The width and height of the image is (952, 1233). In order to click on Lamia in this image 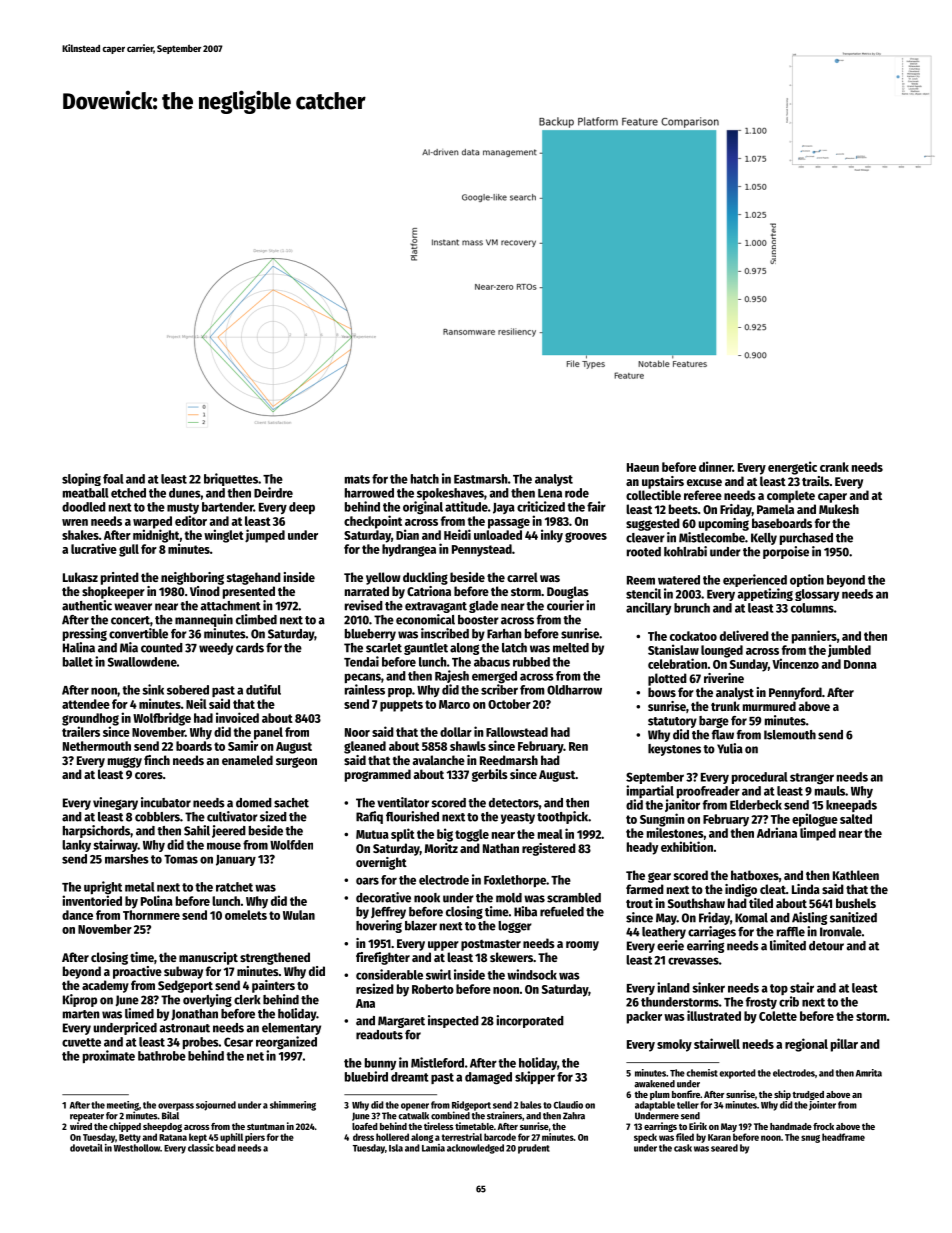, I will do `click(433, 1148)`.
